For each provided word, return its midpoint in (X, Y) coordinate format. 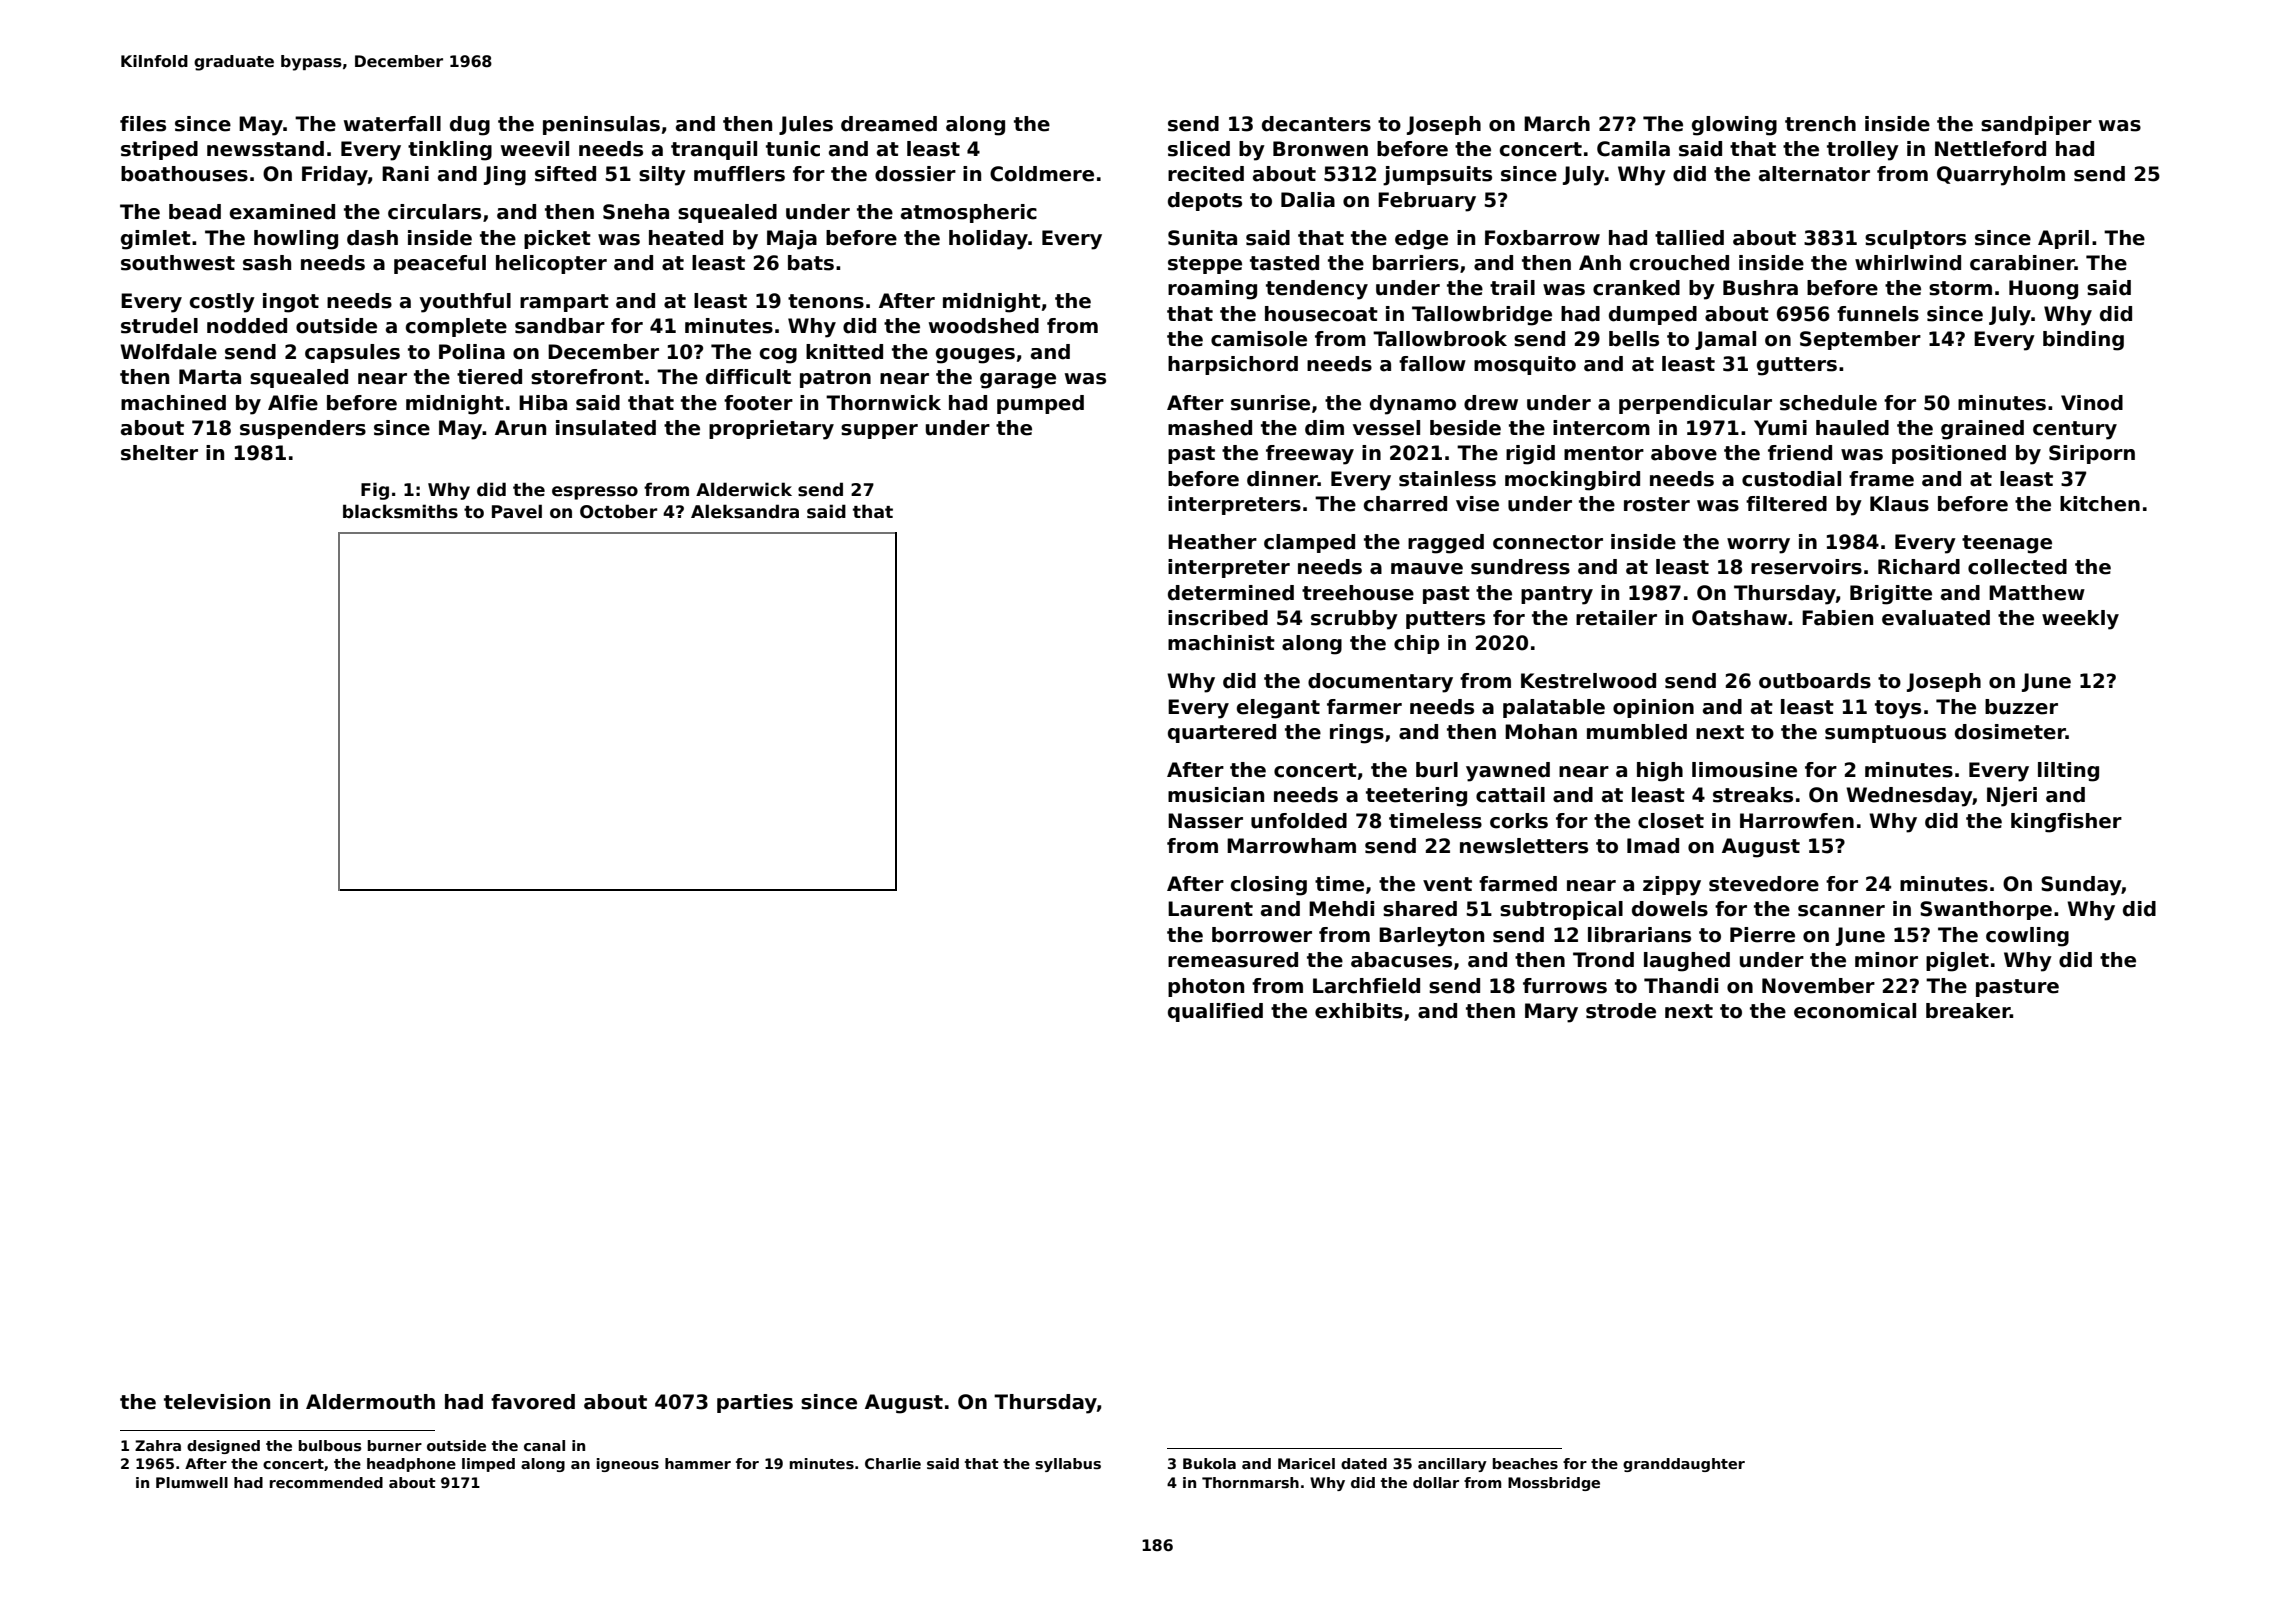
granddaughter (1684, 1465)
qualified (1215, 1012)
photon (1206, 987)
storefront (587, 377)
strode (1621, 1011)
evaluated (1936, 618)
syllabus (1068, 1465)
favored (533, 1402)
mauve (1427, 569)
